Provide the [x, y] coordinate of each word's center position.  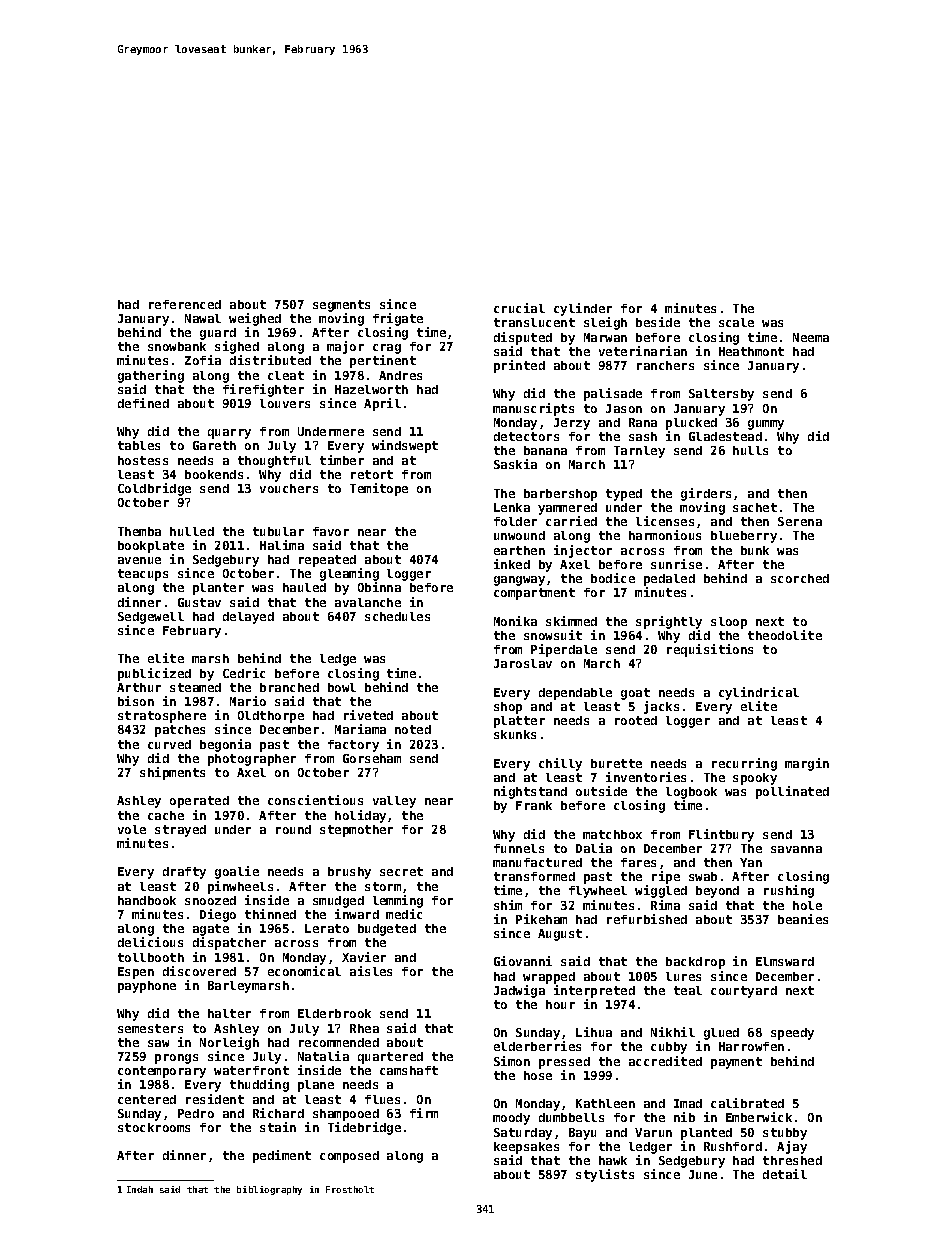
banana [545, 450]
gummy [766, 425]
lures [683, 976]
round [293, 829]
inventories [646, 777]
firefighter [263, 390]
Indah [140, 1189]
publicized [154, 674]
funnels [519, 848]
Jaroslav [523, 663]
